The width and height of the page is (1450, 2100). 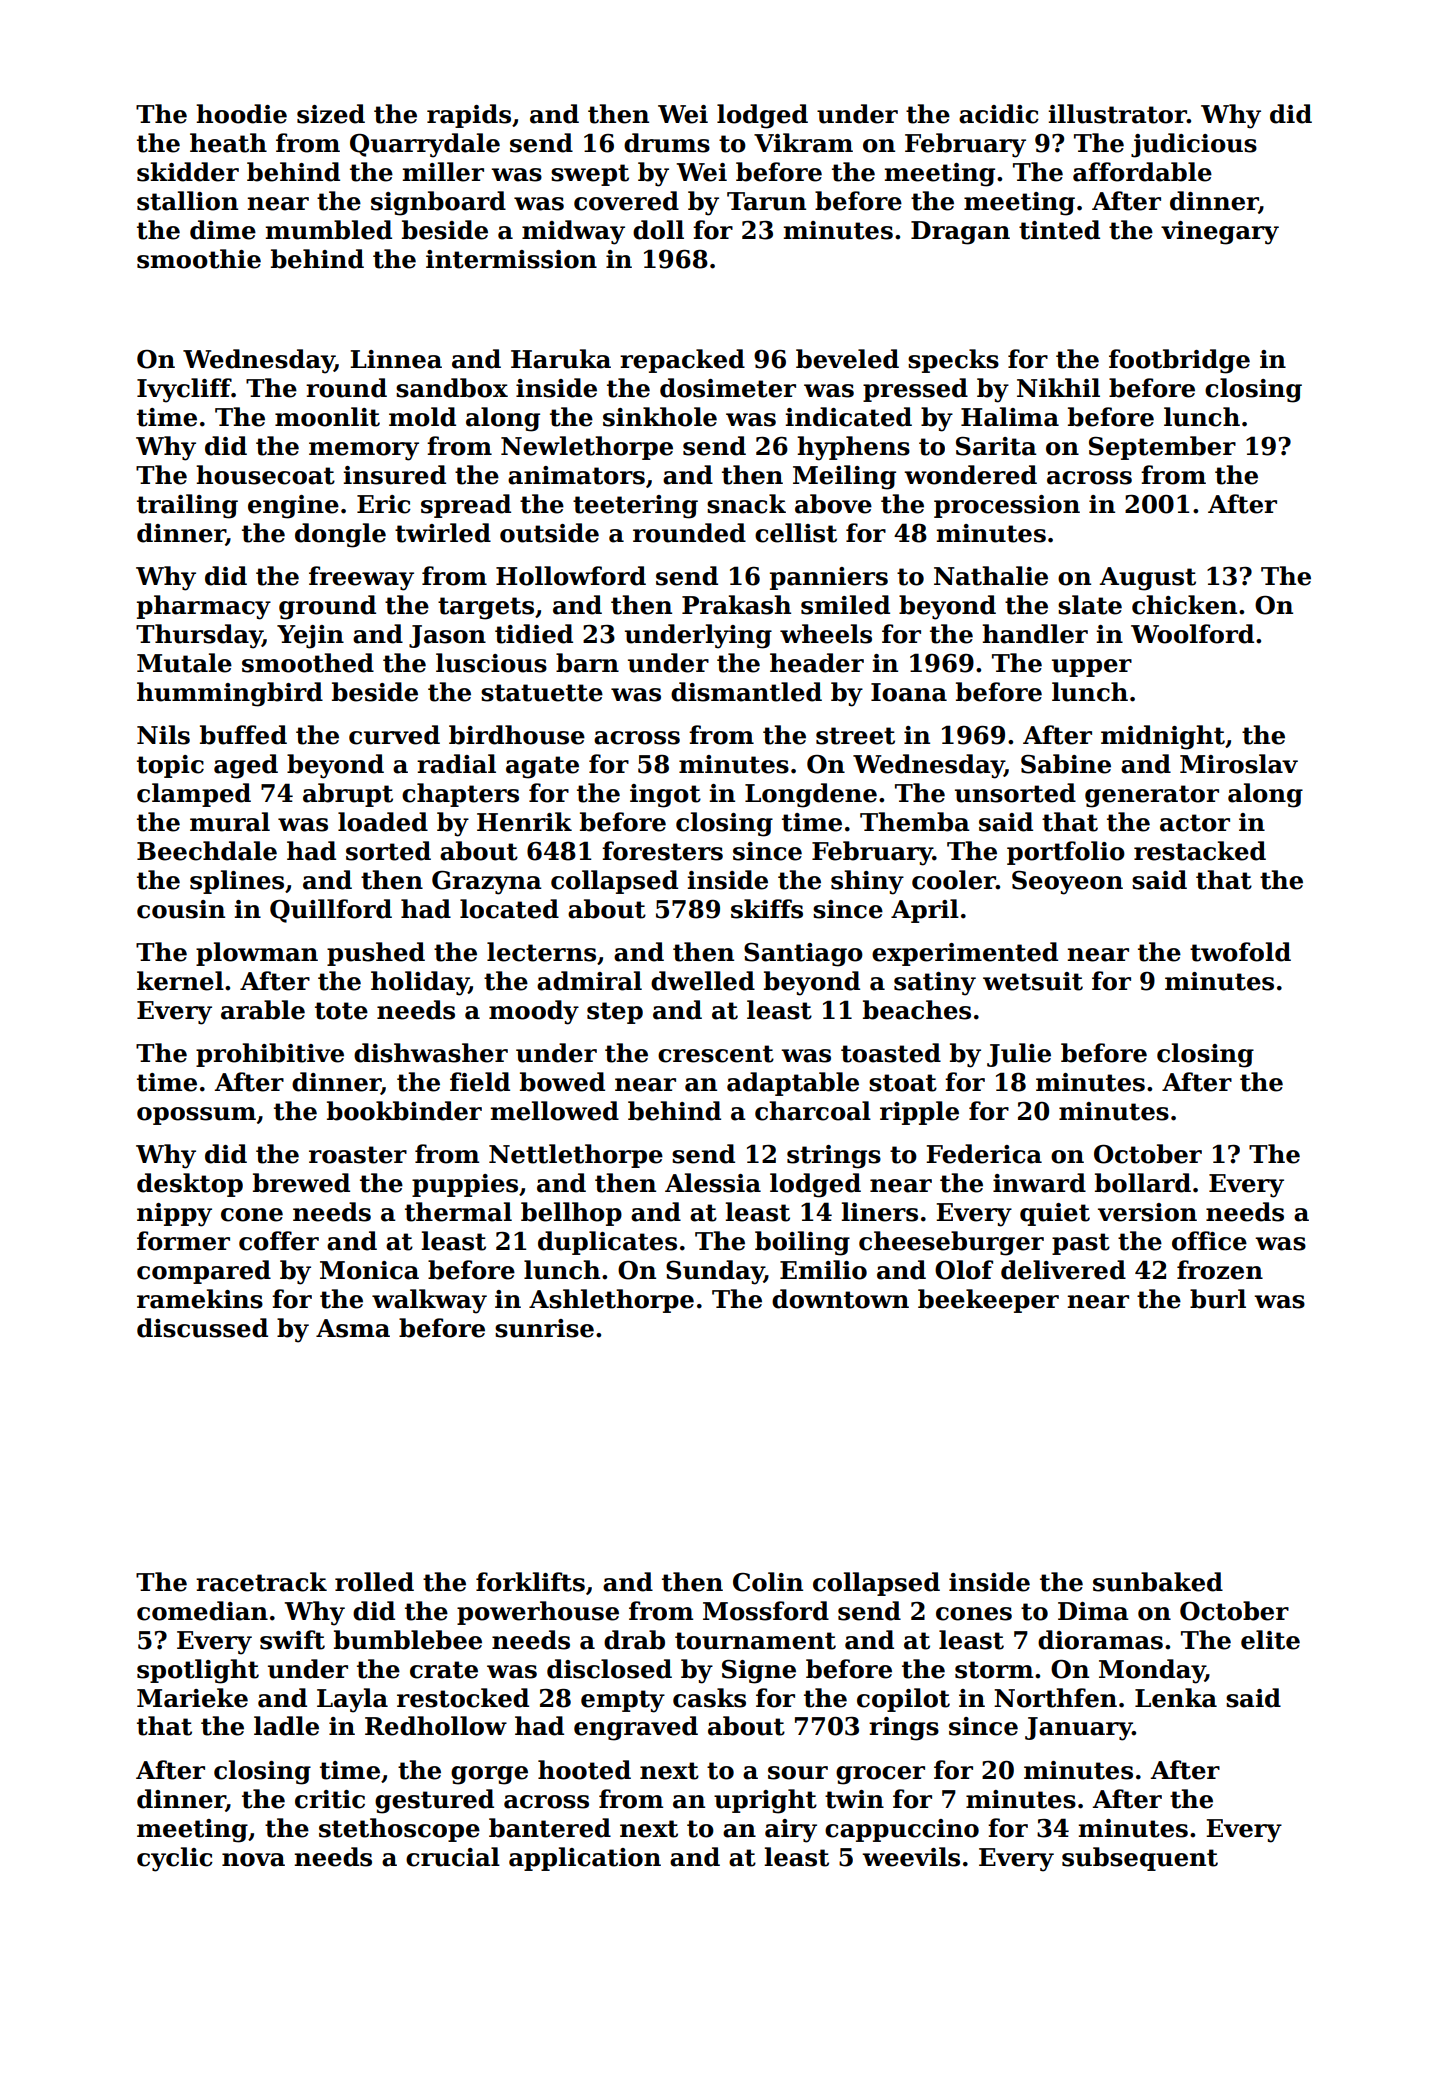 What do you see at coordinates (1194, 145) in the page?
I see `judicious` at bounding box center [1194, 145].
